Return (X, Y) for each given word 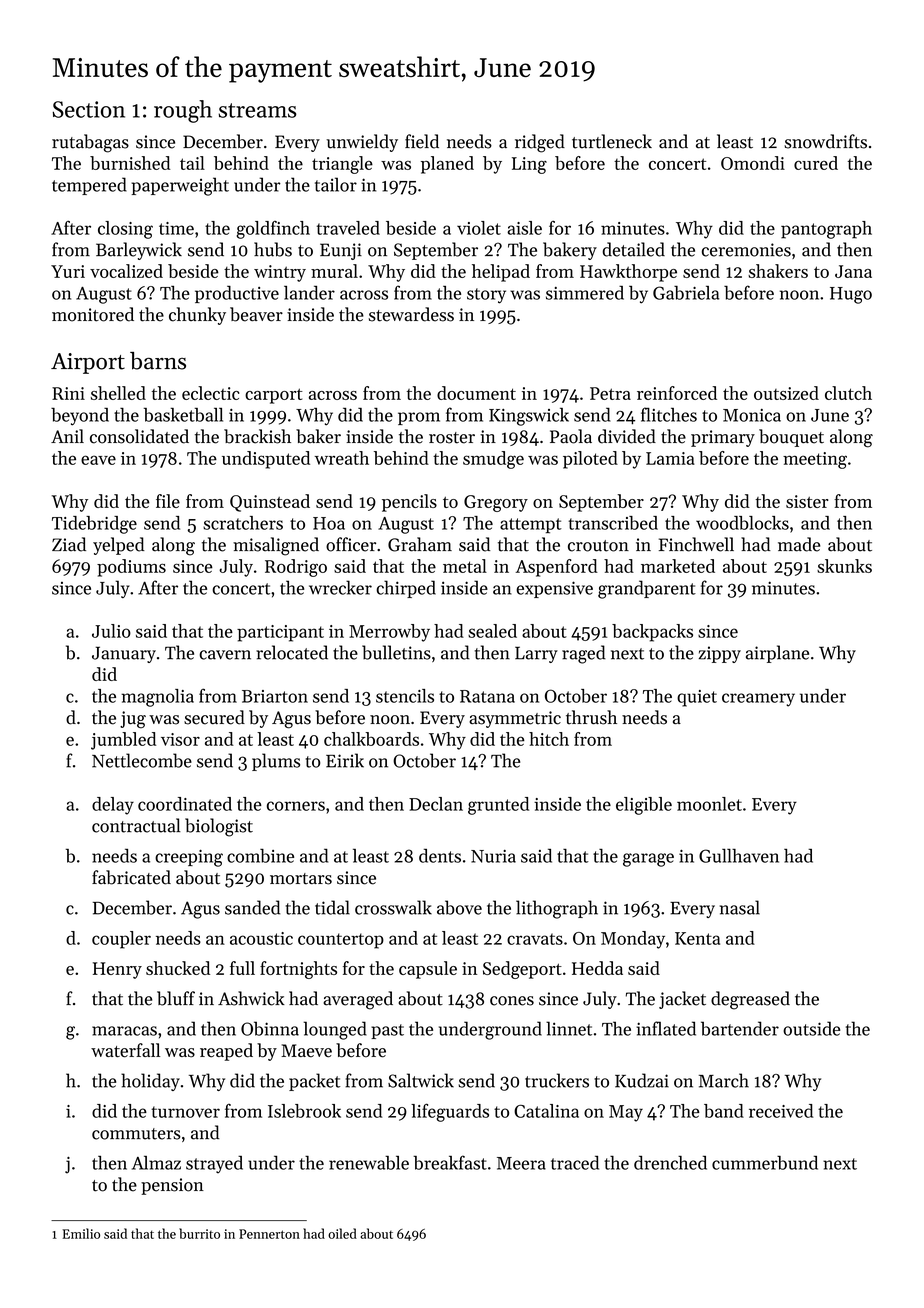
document (476, 393)
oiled (342, 1233)
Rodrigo (296, 568)
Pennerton (269, 1234)
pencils (409, 503)
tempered (89, 186)
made (799, 544)
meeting (815, 460)
